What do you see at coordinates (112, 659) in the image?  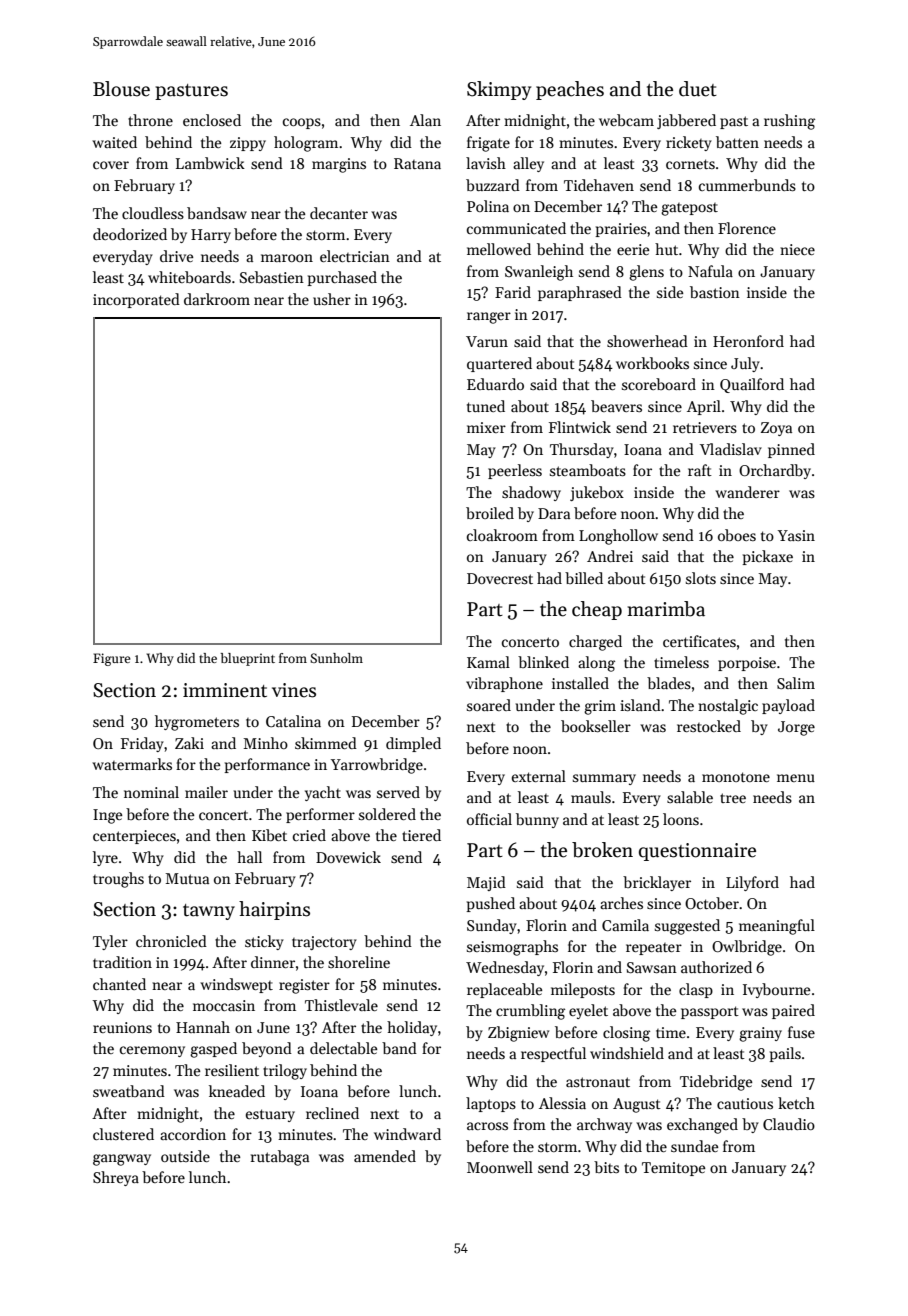 I see `Figure` at bounding box center [112, 659].
